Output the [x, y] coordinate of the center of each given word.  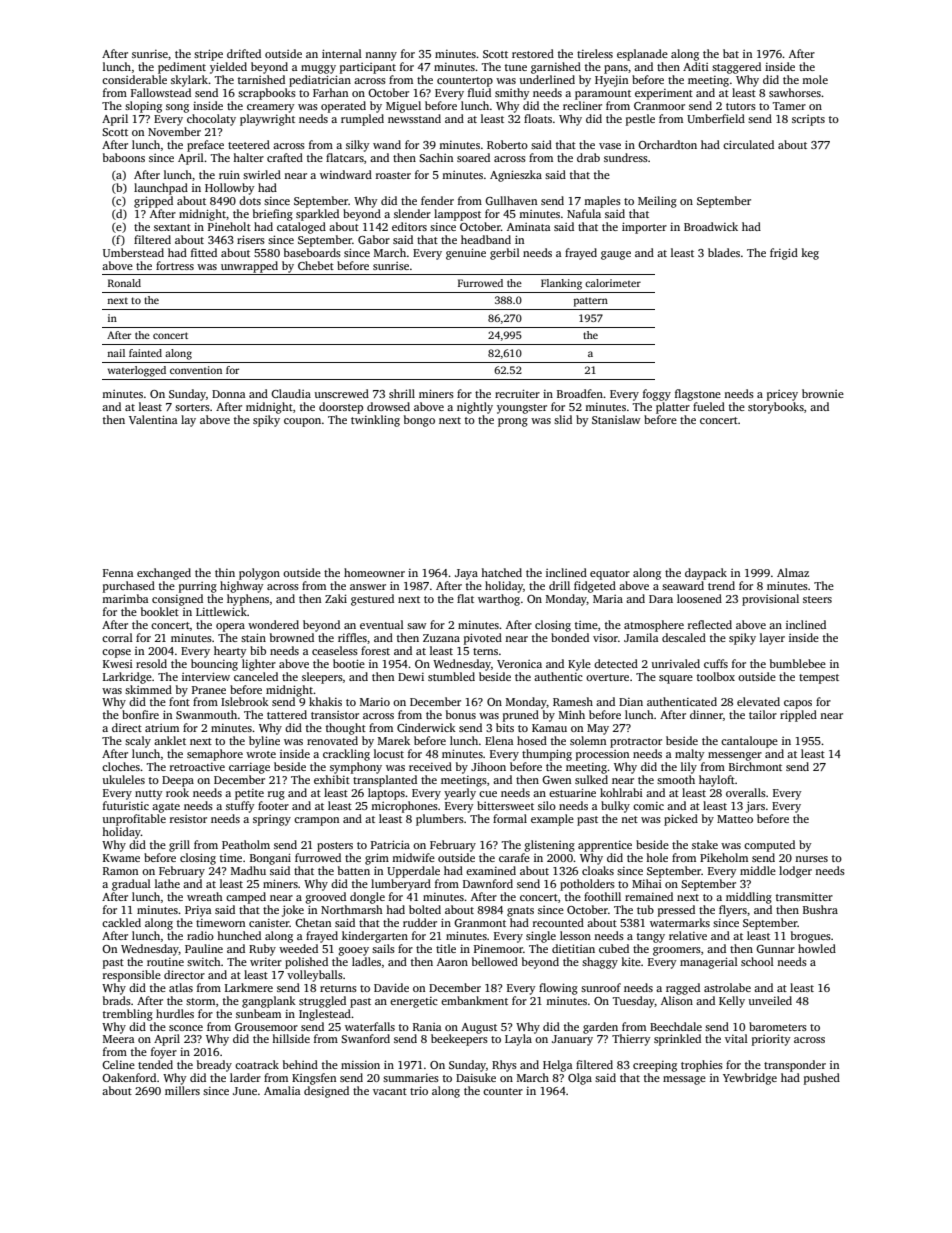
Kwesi [118, 664]
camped [246, 898]
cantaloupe [749, 742]
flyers [733, 911]
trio [419, 1090]
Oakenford [129, 1077]
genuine [466, 254]
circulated [748, 144]
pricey [782, 395]
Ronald [124, 283]
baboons [124, 157]
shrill [402, 393]
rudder [420, 922]
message [684, 1080]
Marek [394, 740]
